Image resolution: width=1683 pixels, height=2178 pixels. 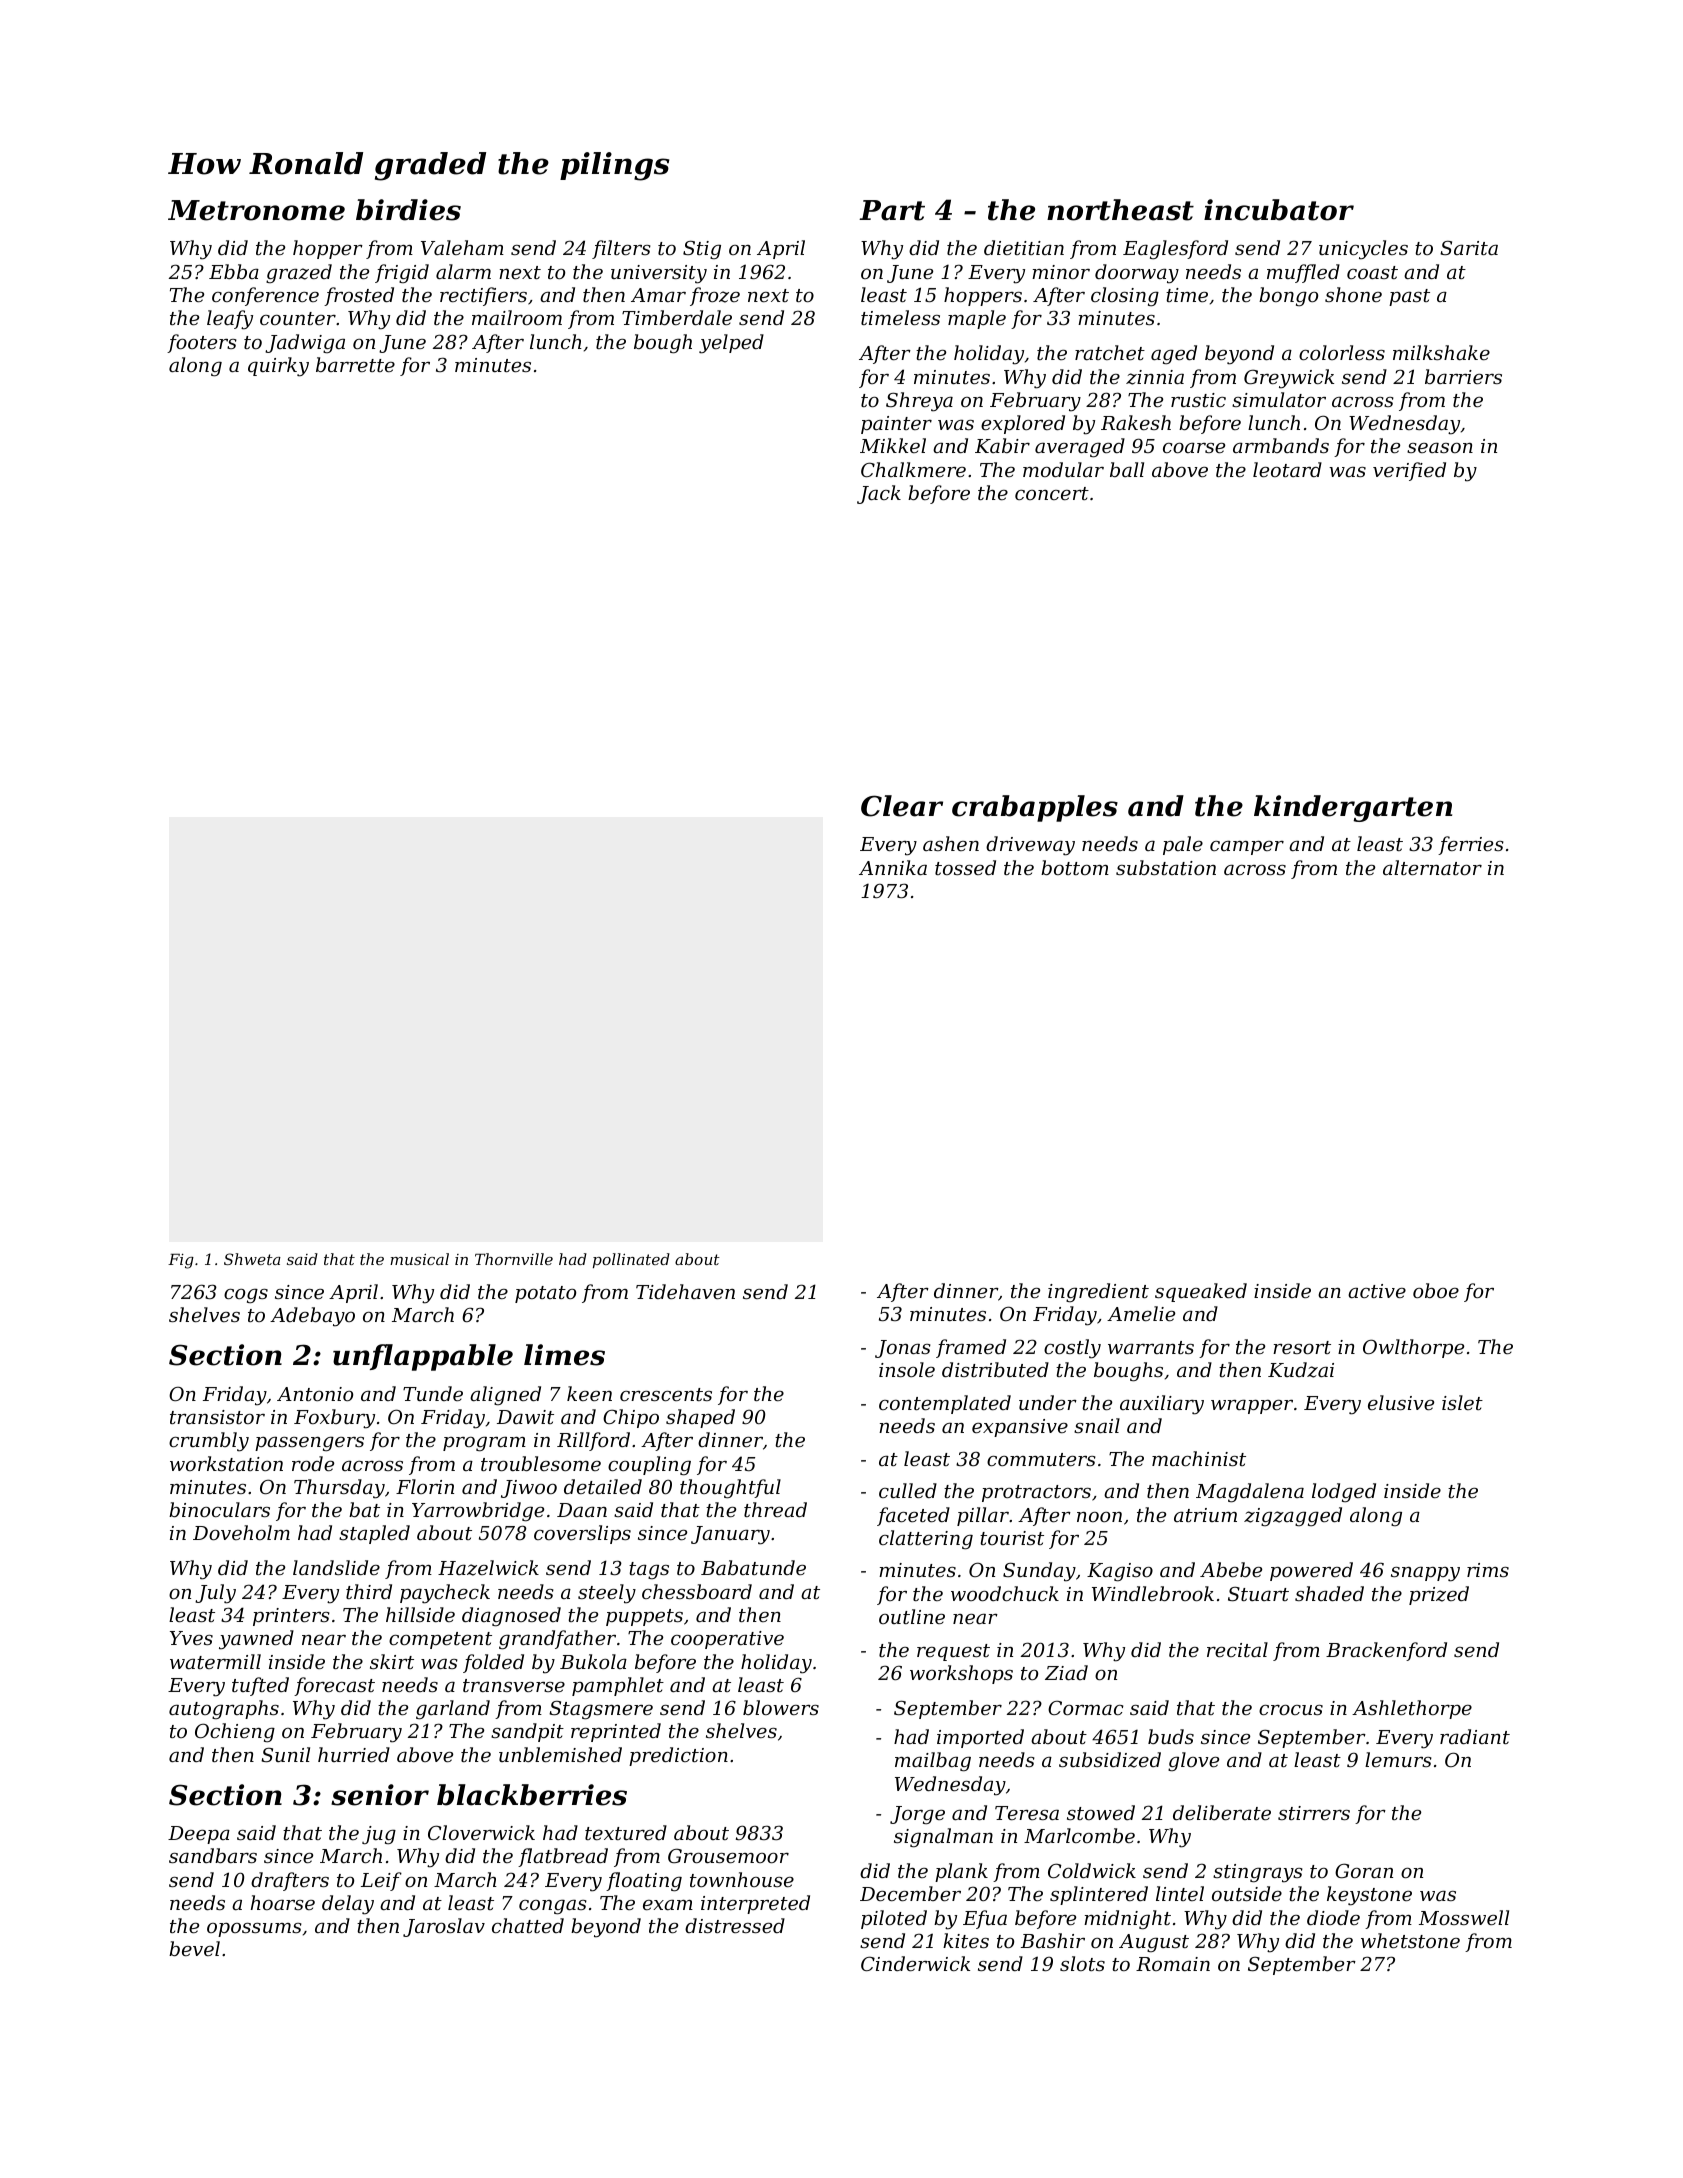 What do you see at coordinates (246, 1296) in the screenshot?
I see `cogs` at bounding box center [246, 1296].
